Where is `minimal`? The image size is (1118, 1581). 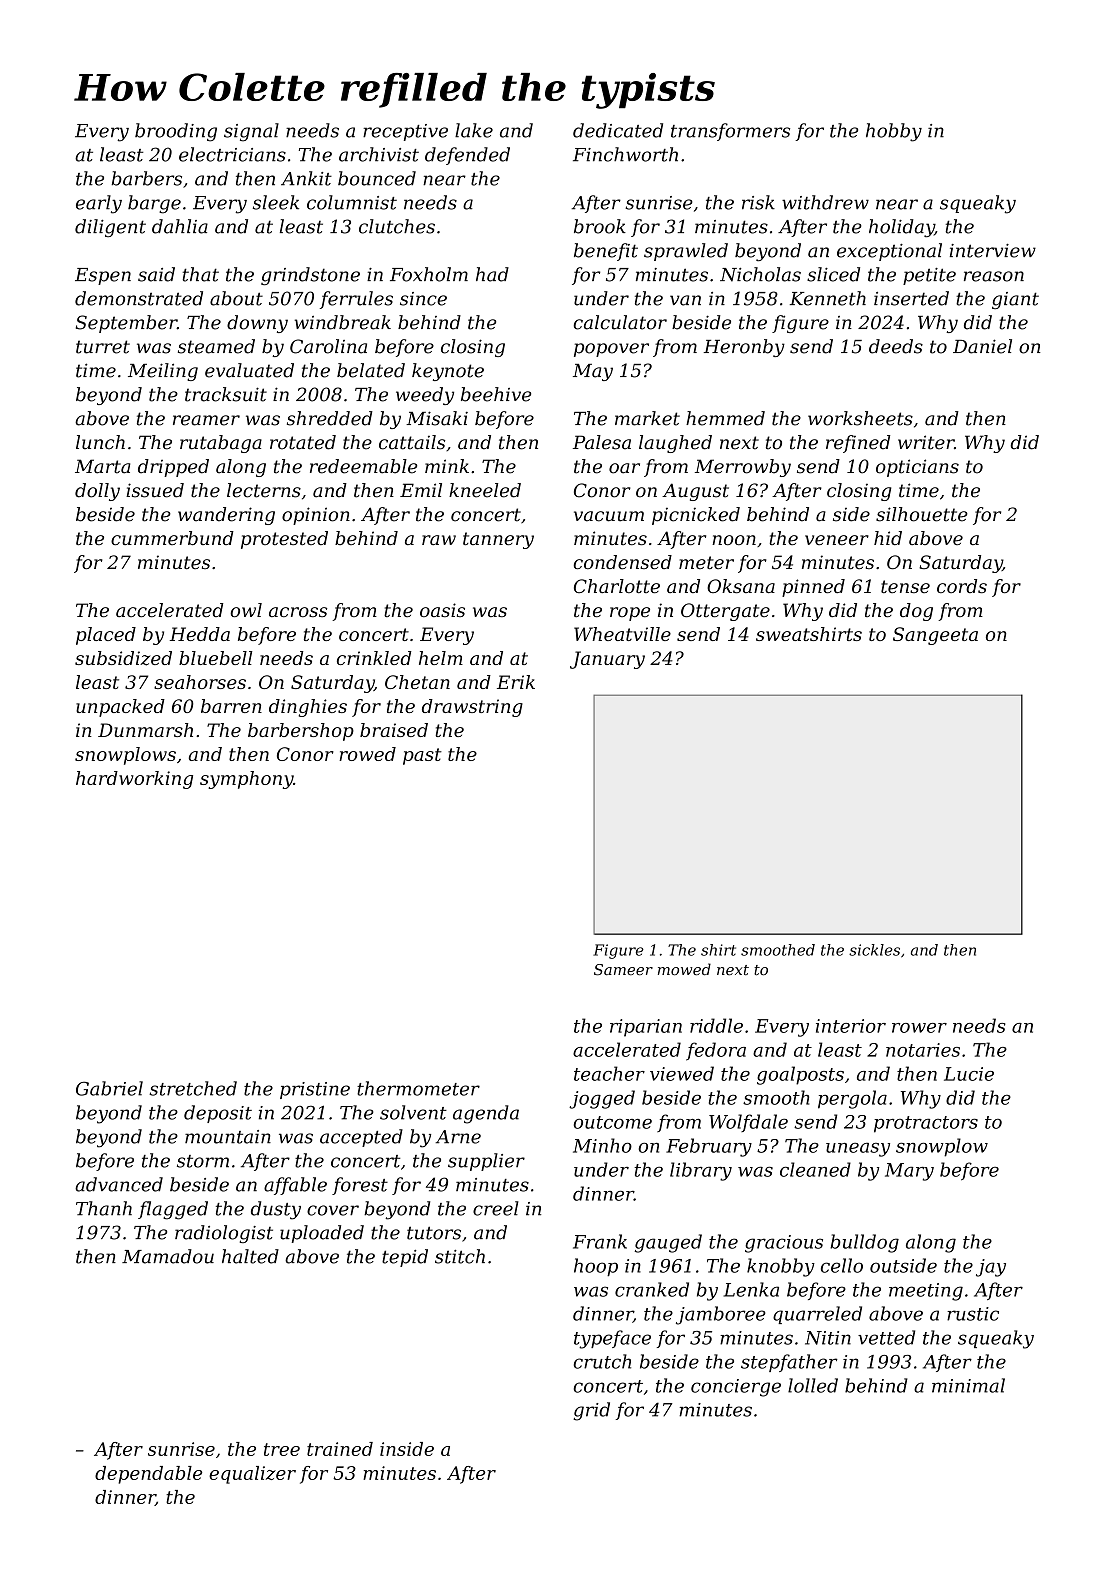 minimal is located at coordinates (968, 1385).
